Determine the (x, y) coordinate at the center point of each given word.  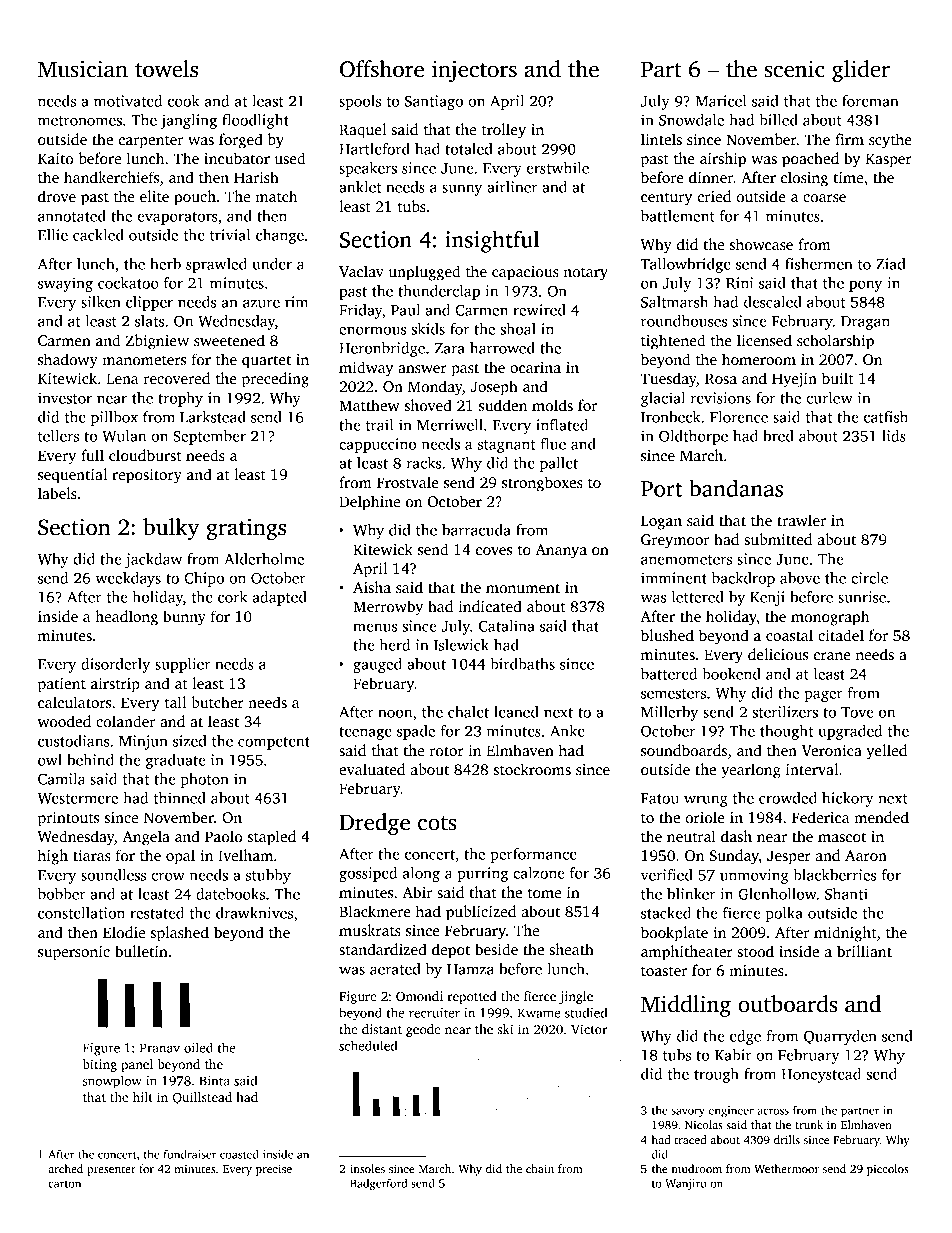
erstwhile (557, 168)
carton (64, 1184)
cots (437, 823)
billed (778, 120)
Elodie (124, 932)
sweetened (229, 340)
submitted (778, 539)
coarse (824, 198)
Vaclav (361, 271)
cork (232, 597)
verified (667, 875)
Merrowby (388, 608)
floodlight (255, 121)
